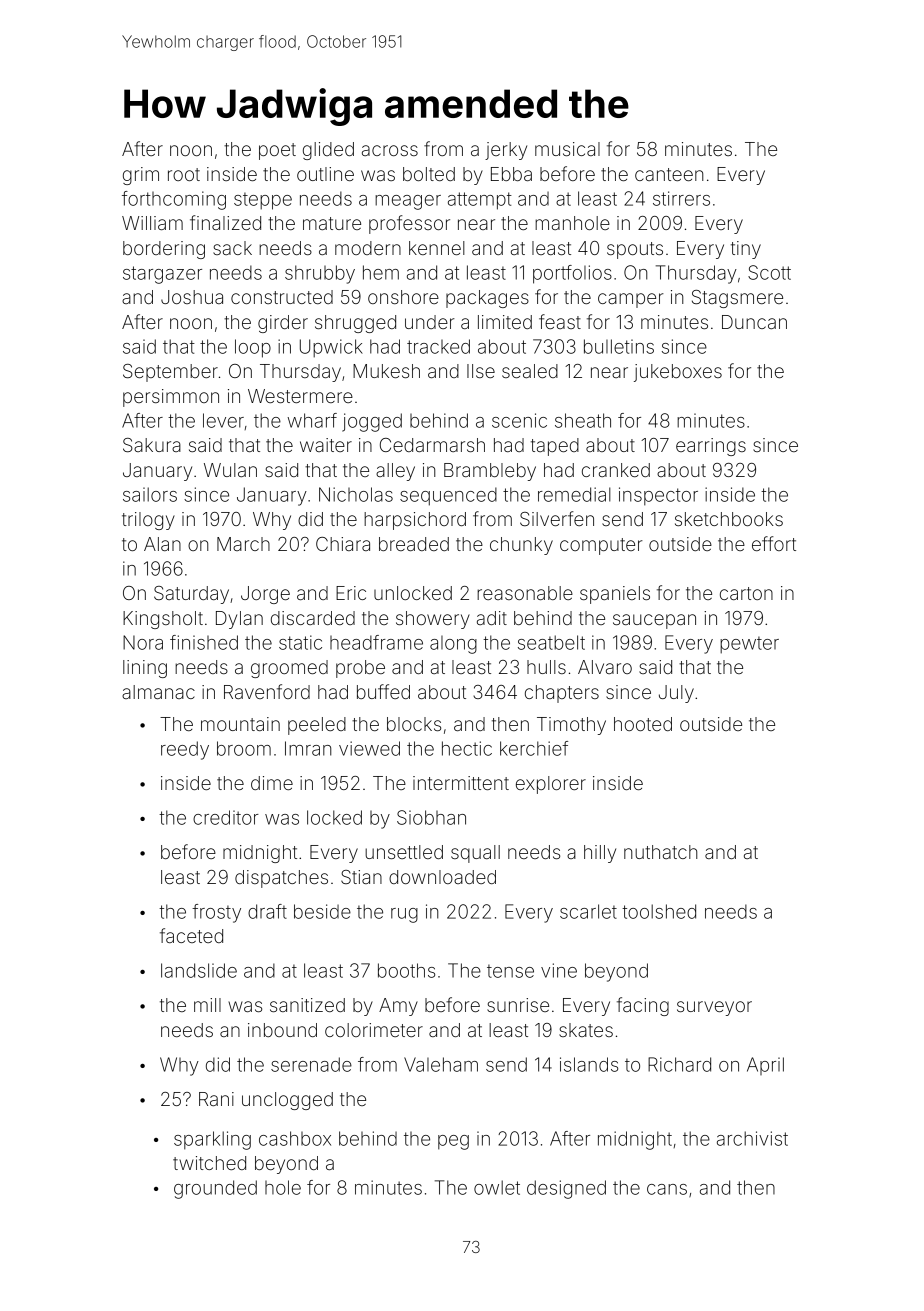 Image resolution: width=924 pixels, height=1311 pixels. What do you see at coordinates (216, 1099) in the image?
I see `Rani` at bounding box center [216, 1099].
